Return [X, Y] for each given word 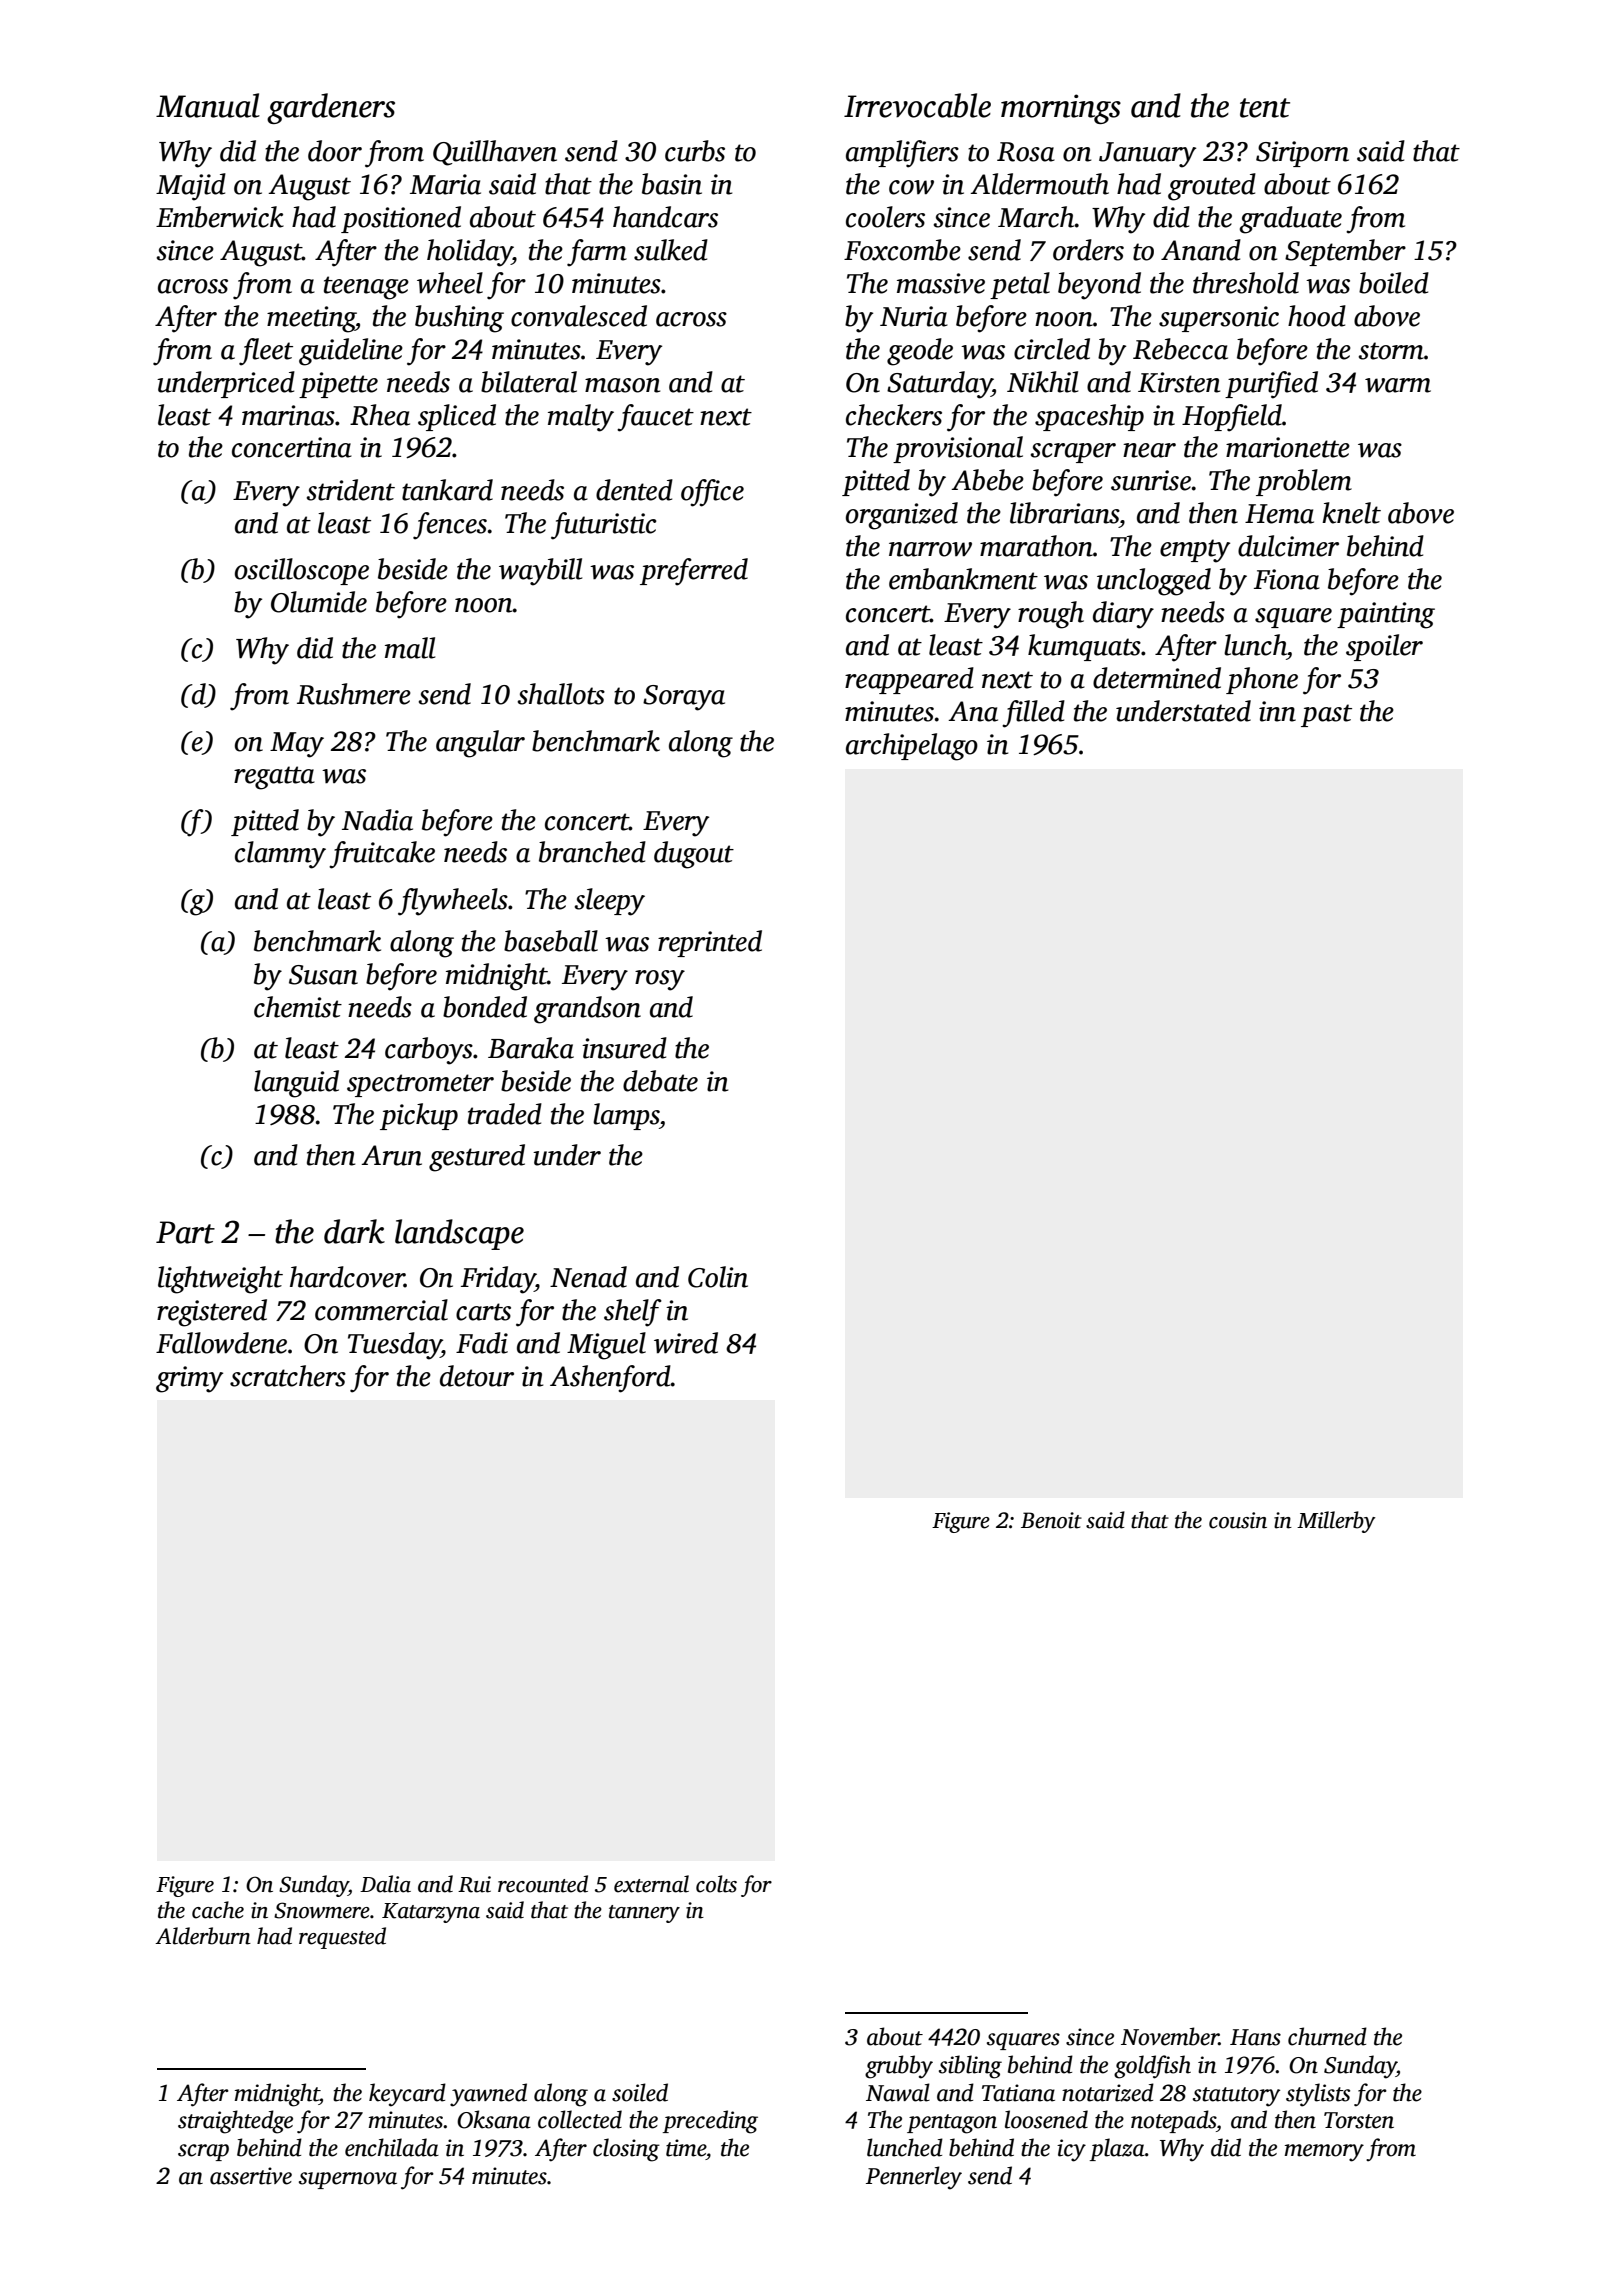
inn [1277, 711]
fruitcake [382, 855]
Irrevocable [917, 105]
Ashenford [610, 1379]
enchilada [392, 2147]
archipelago [912, 747]
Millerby [1336, 1522]
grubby [899, 2067]
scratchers [288, 1376]
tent [1265, 108]
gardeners [331, 108]
